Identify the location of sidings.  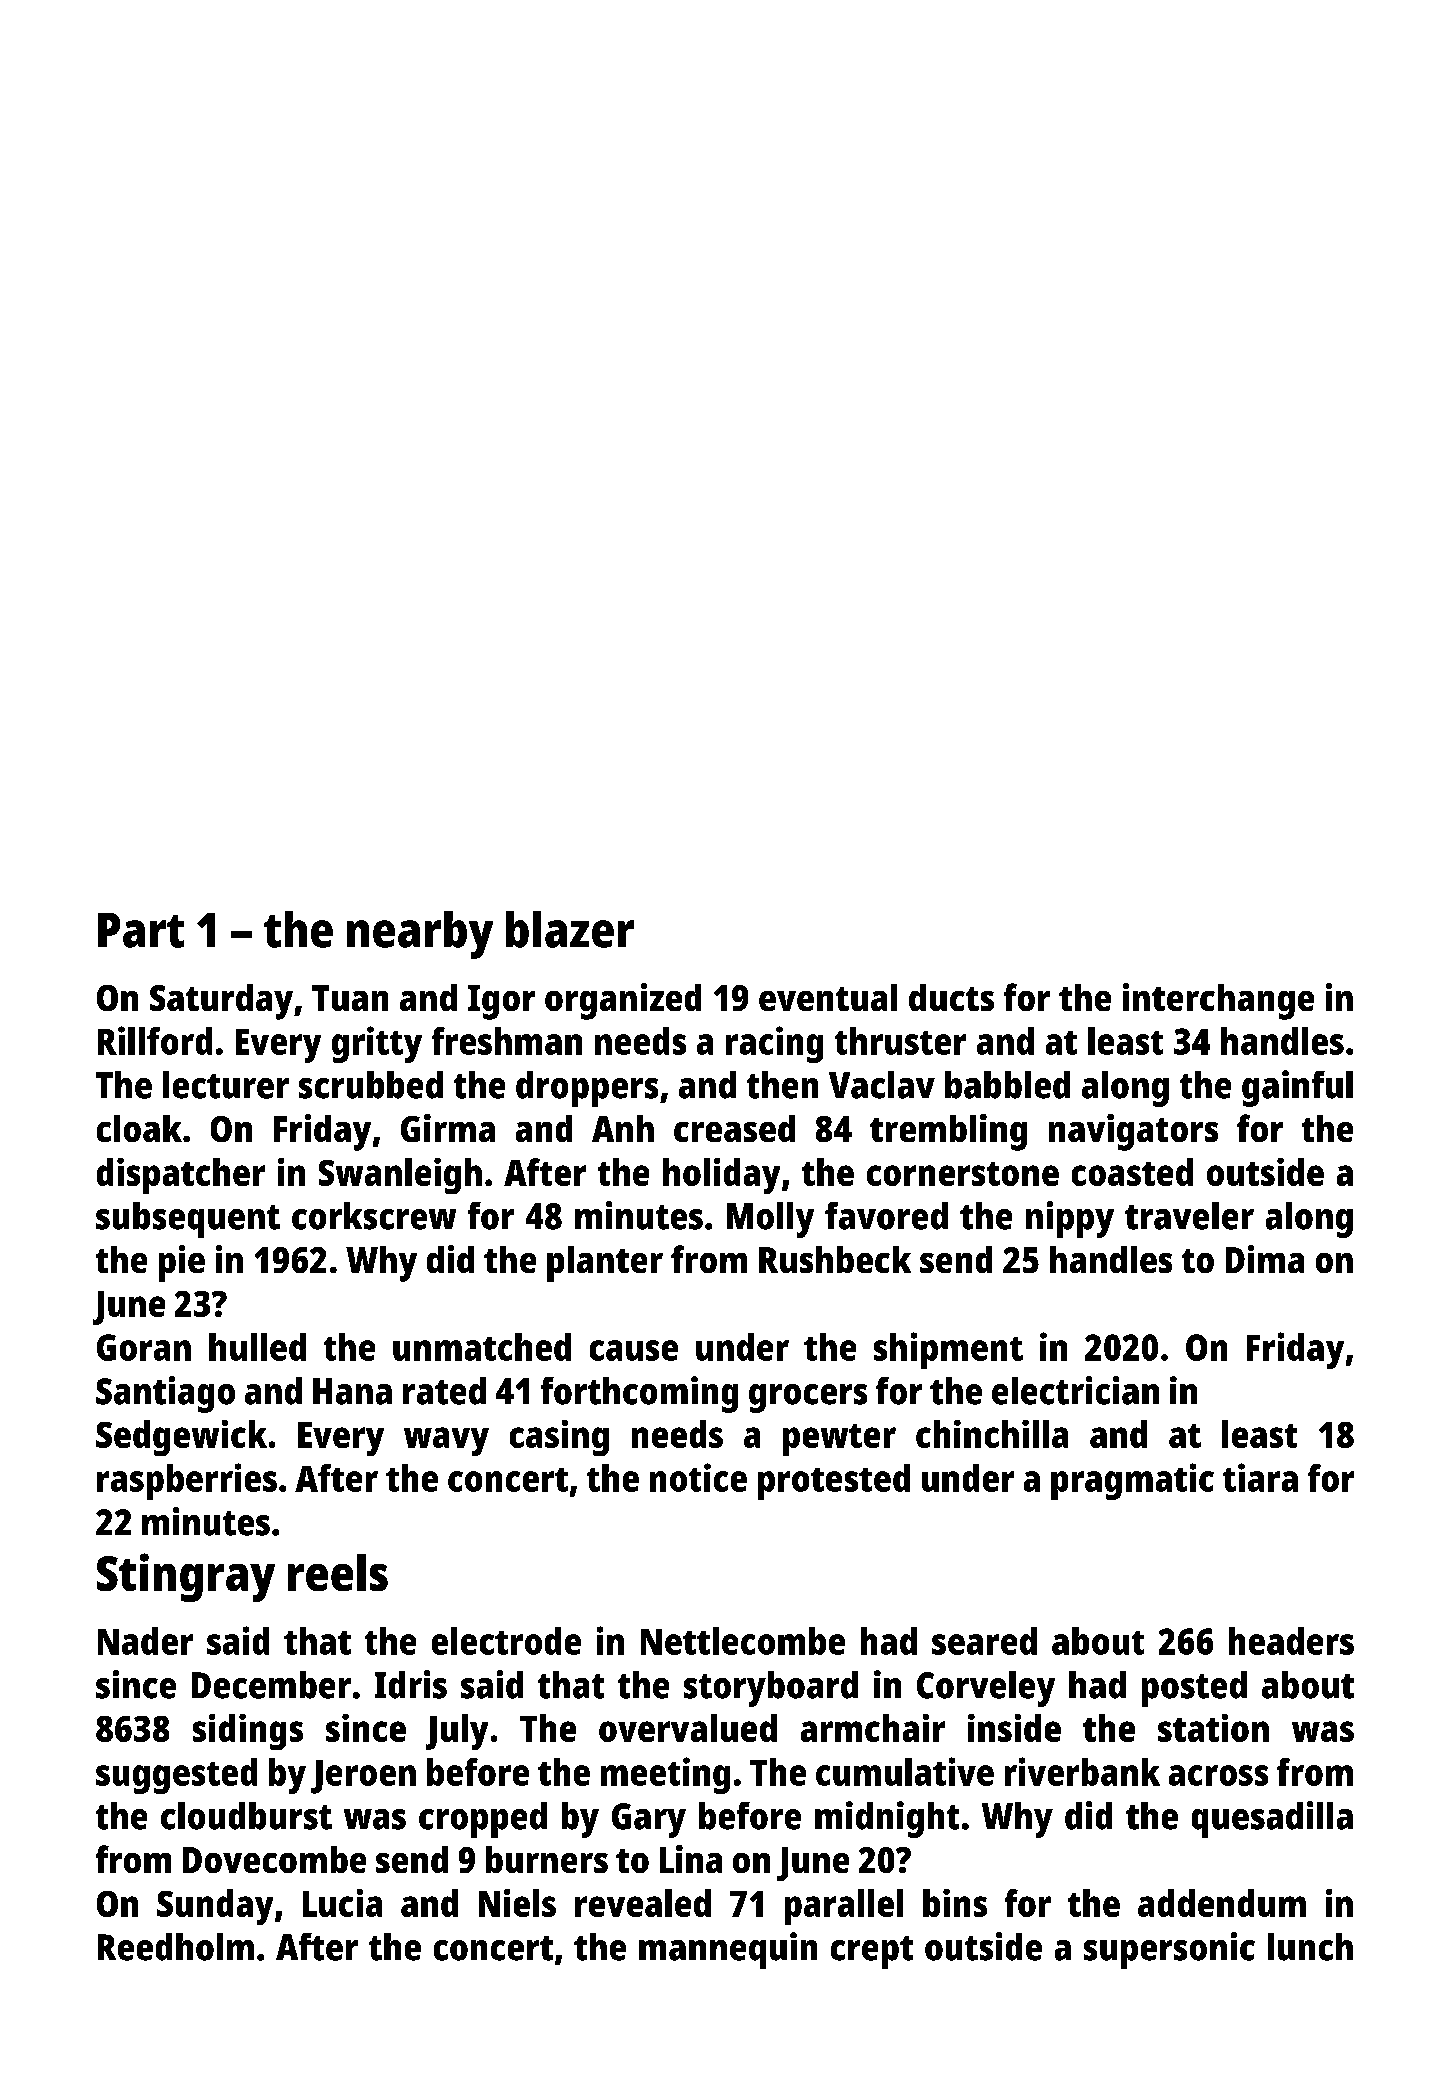
(248, 1732).
